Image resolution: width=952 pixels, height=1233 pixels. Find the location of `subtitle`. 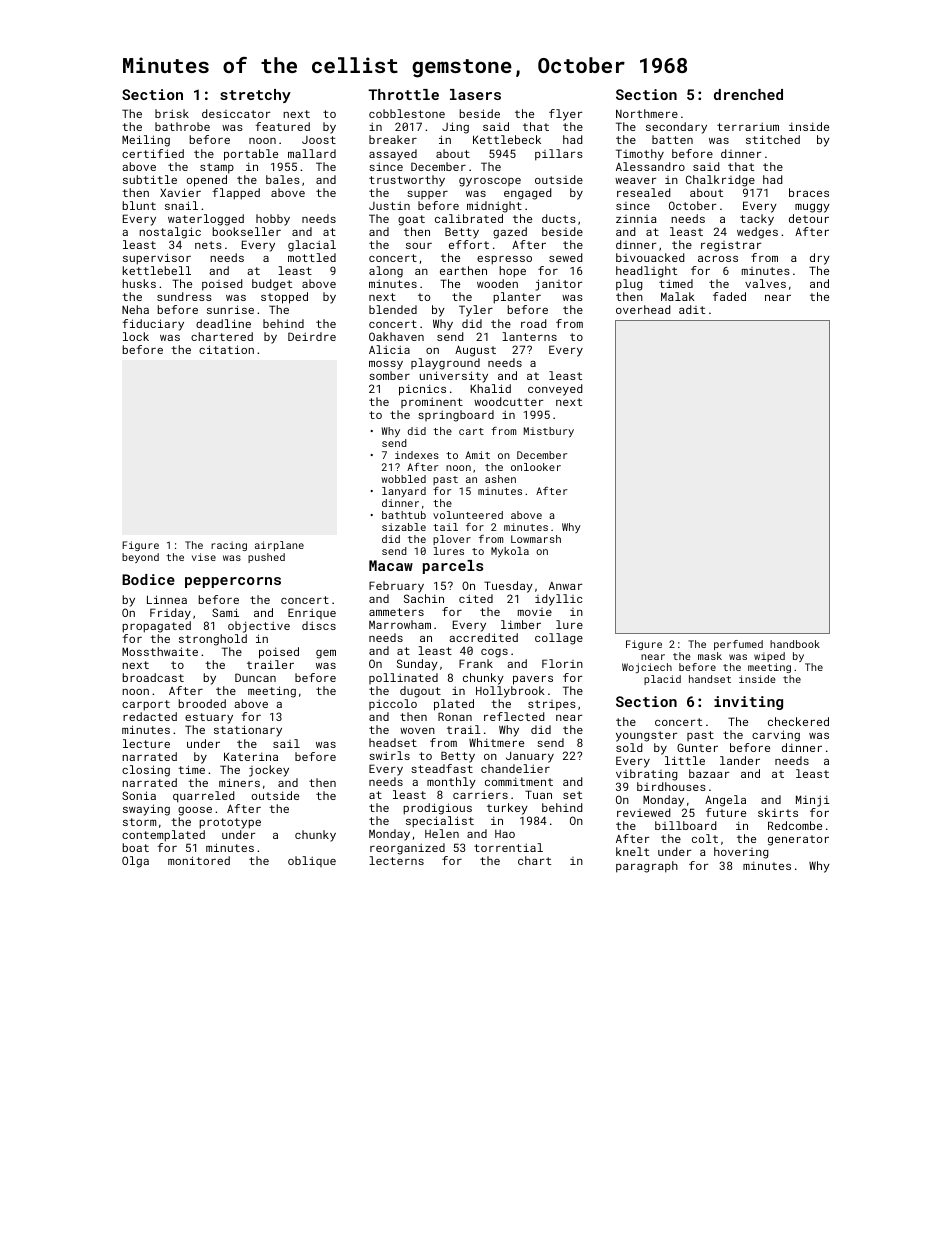

subtitle is located at coordinates (150, 179).
